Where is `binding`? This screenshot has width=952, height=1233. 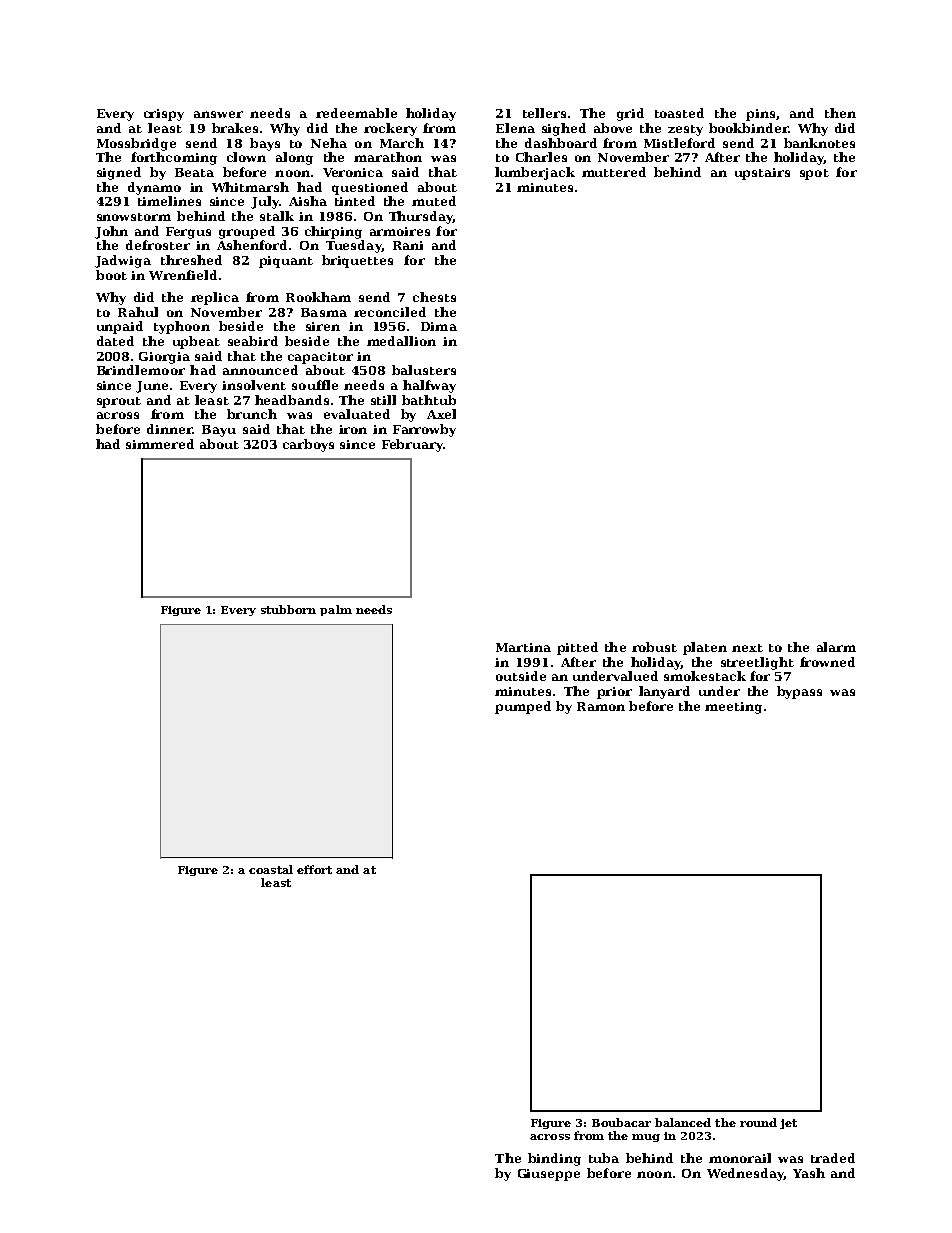 binding is located at coordinates (554, 1159).
